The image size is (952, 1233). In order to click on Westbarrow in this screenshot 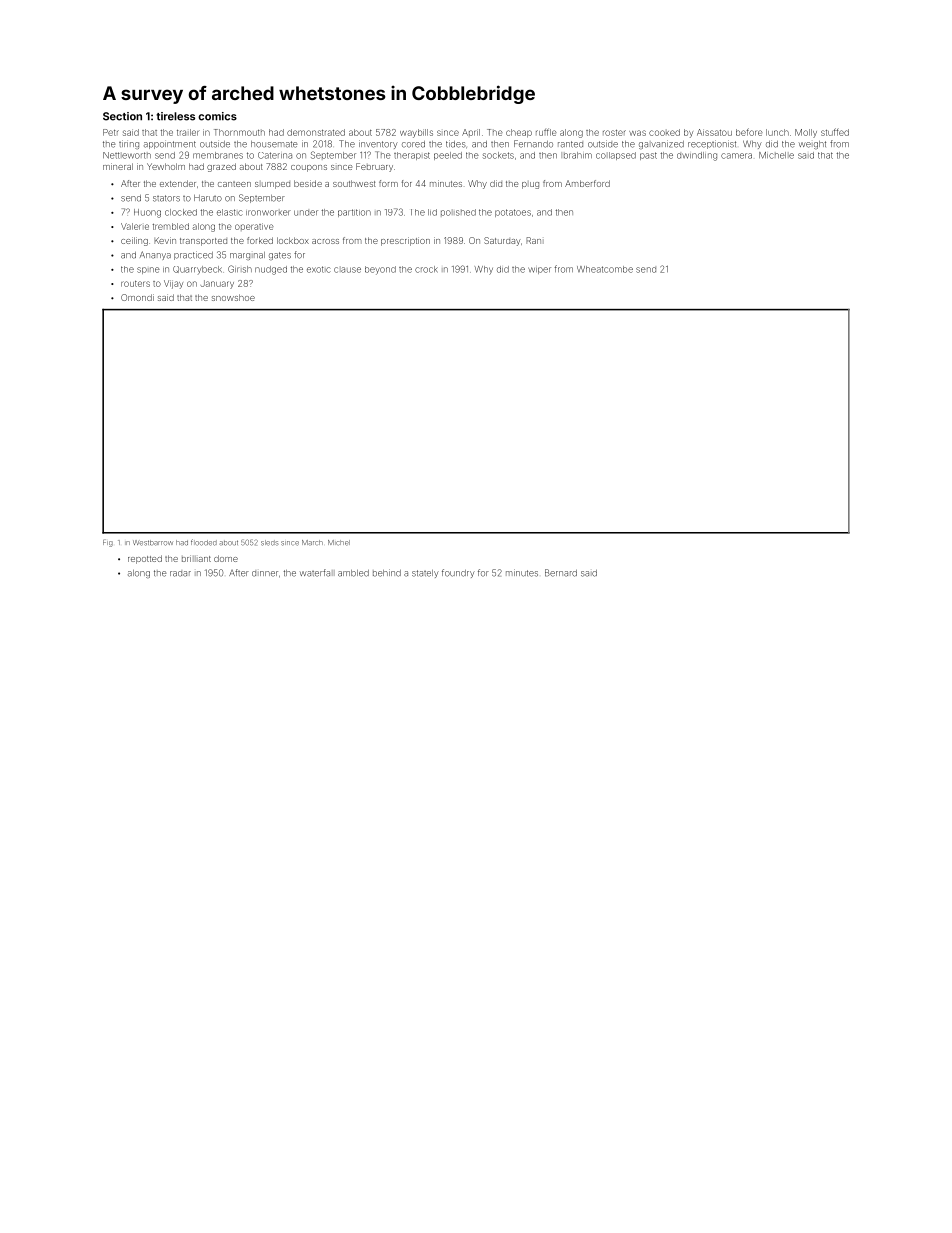, I will do `click(153, 543)`.
